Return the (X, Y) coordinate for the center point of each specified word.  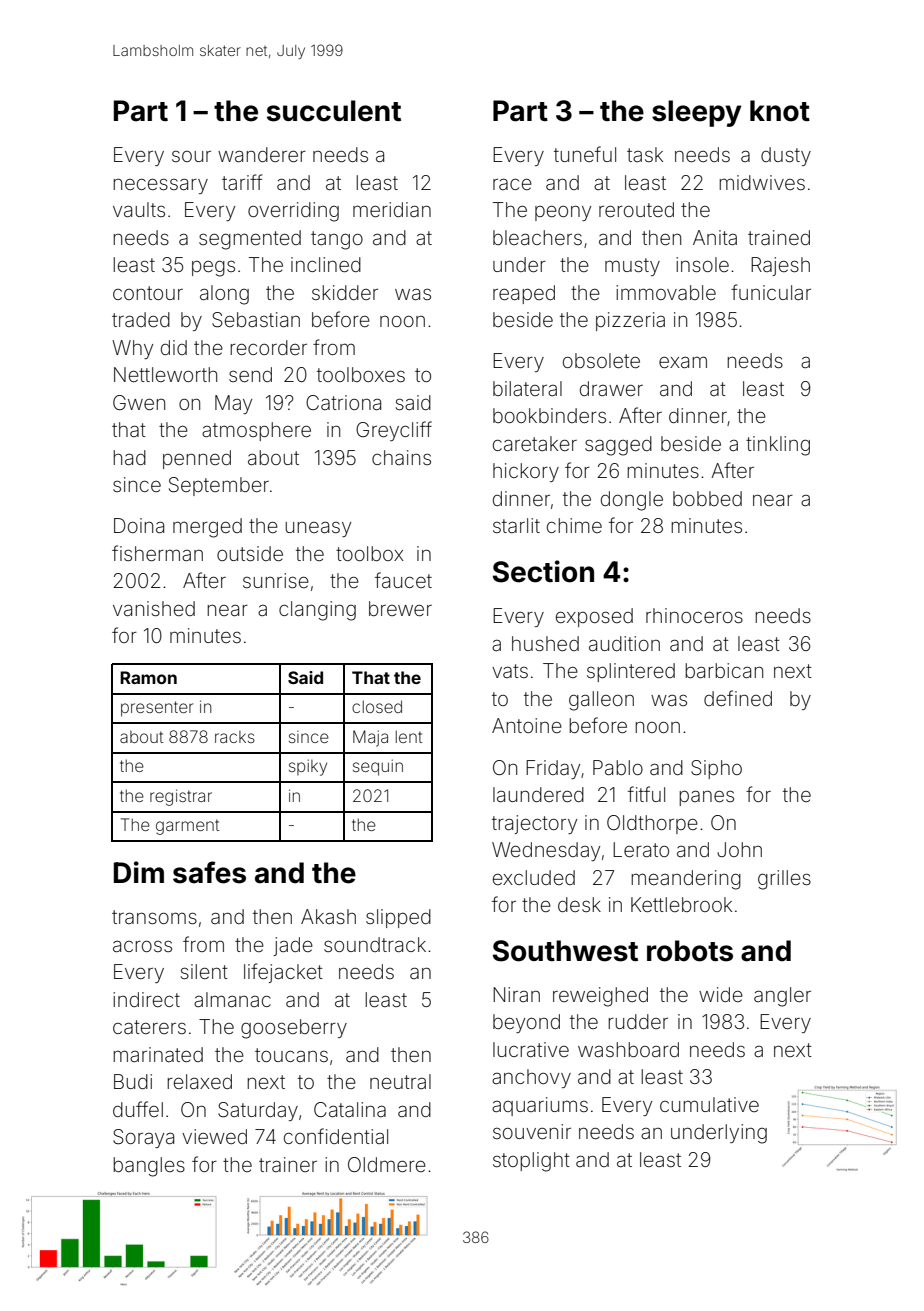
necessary (160, 186)
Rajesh (780, 266)
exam (683, 362)
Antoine (527, 725)
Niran (516, 994)
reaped (524, 294)
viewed (214, 1136)
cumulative (709, 1104)
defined (738, 698)
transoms (154, 917)
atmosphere (256, 431)
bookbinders (549, 415)
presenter (157, 709)
